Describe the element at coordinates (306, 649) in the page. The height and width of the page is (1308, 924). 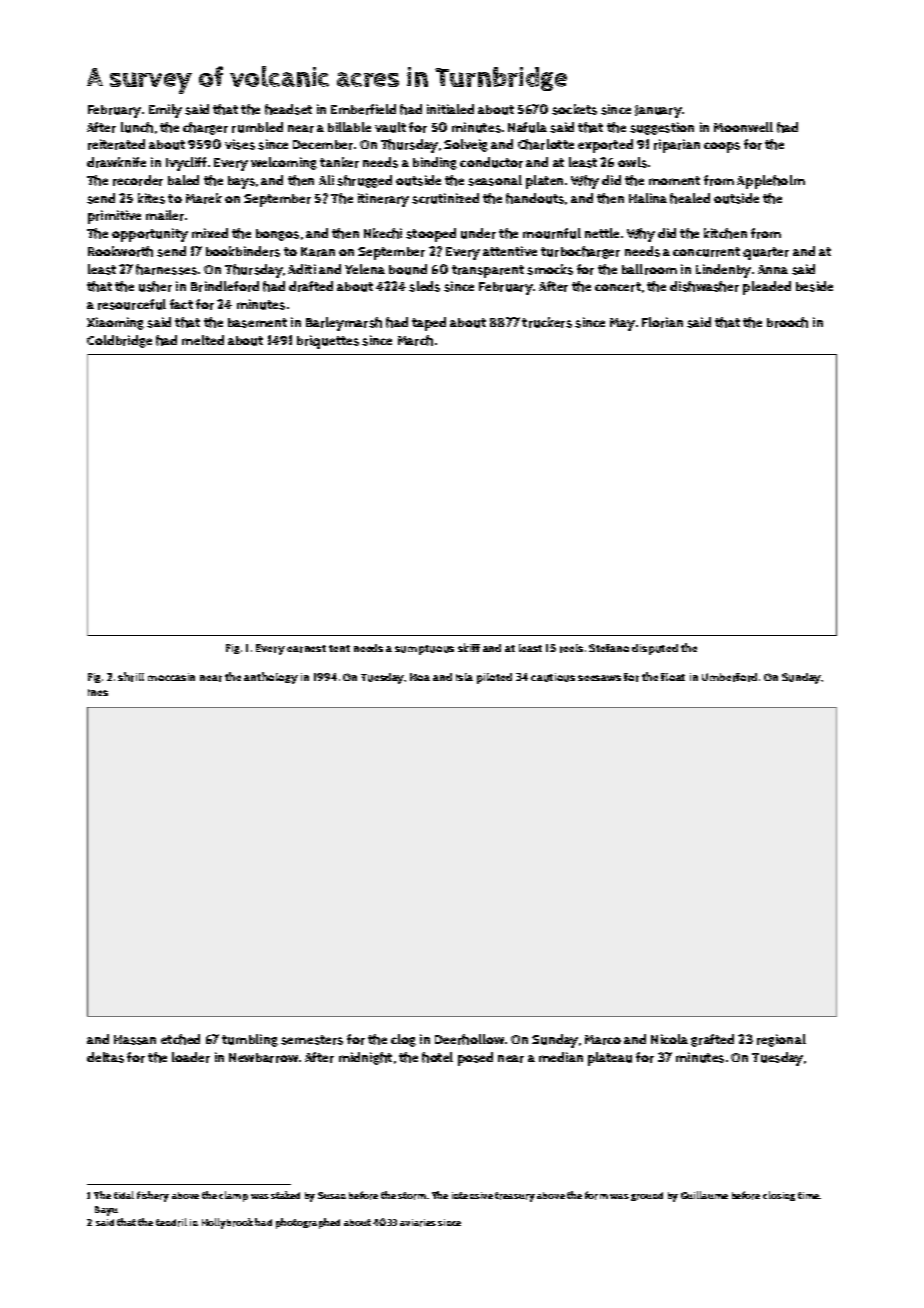
I see `earnest` at that location.
